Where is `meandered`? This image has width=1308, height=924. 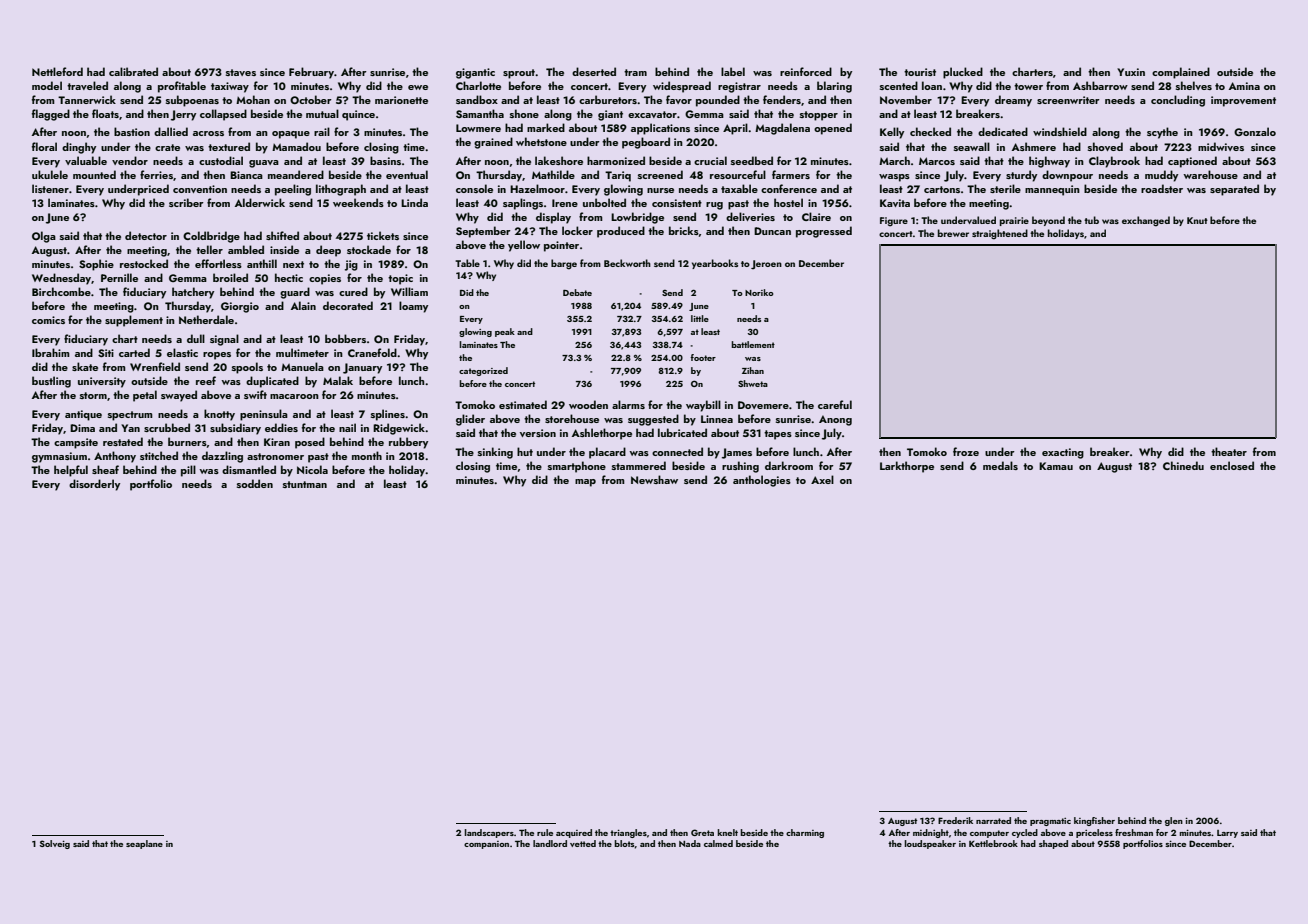
meandered is located at coordinates (296, 174).
